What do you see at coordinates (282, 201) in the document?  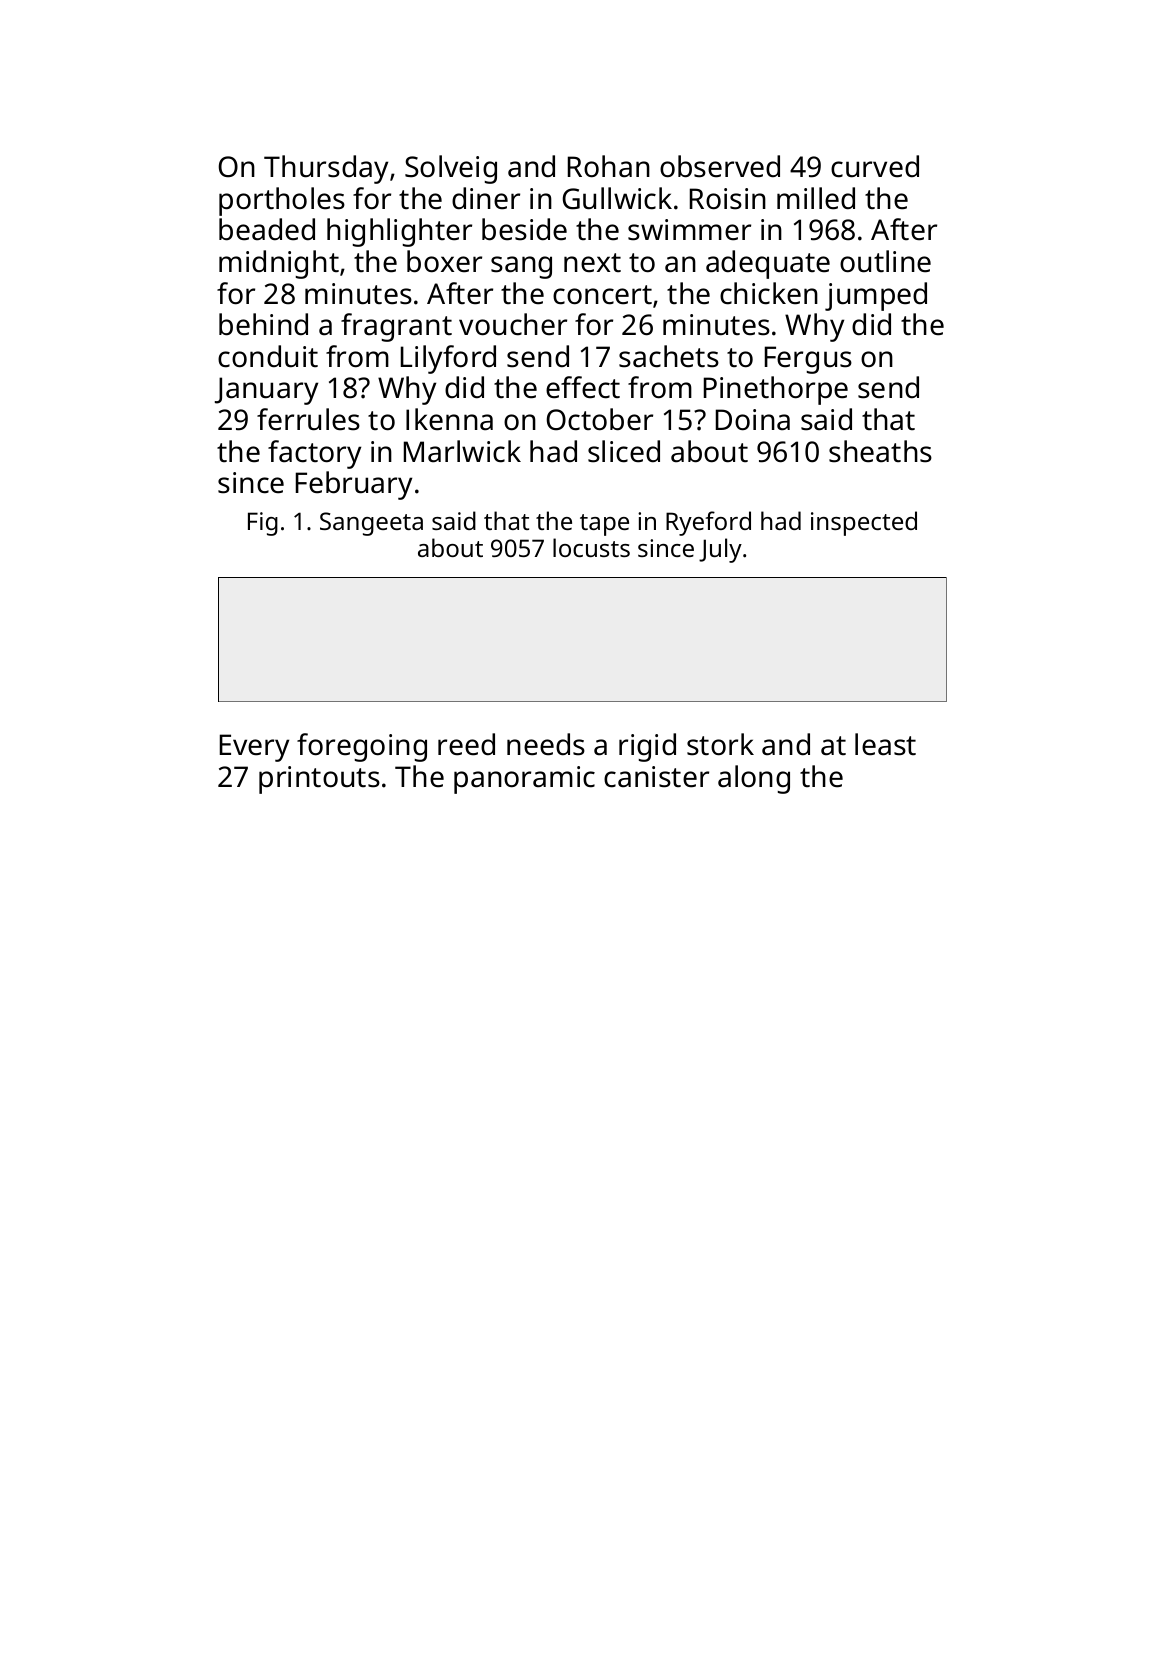 I see `portholes` at bounding box center [282, 201].
